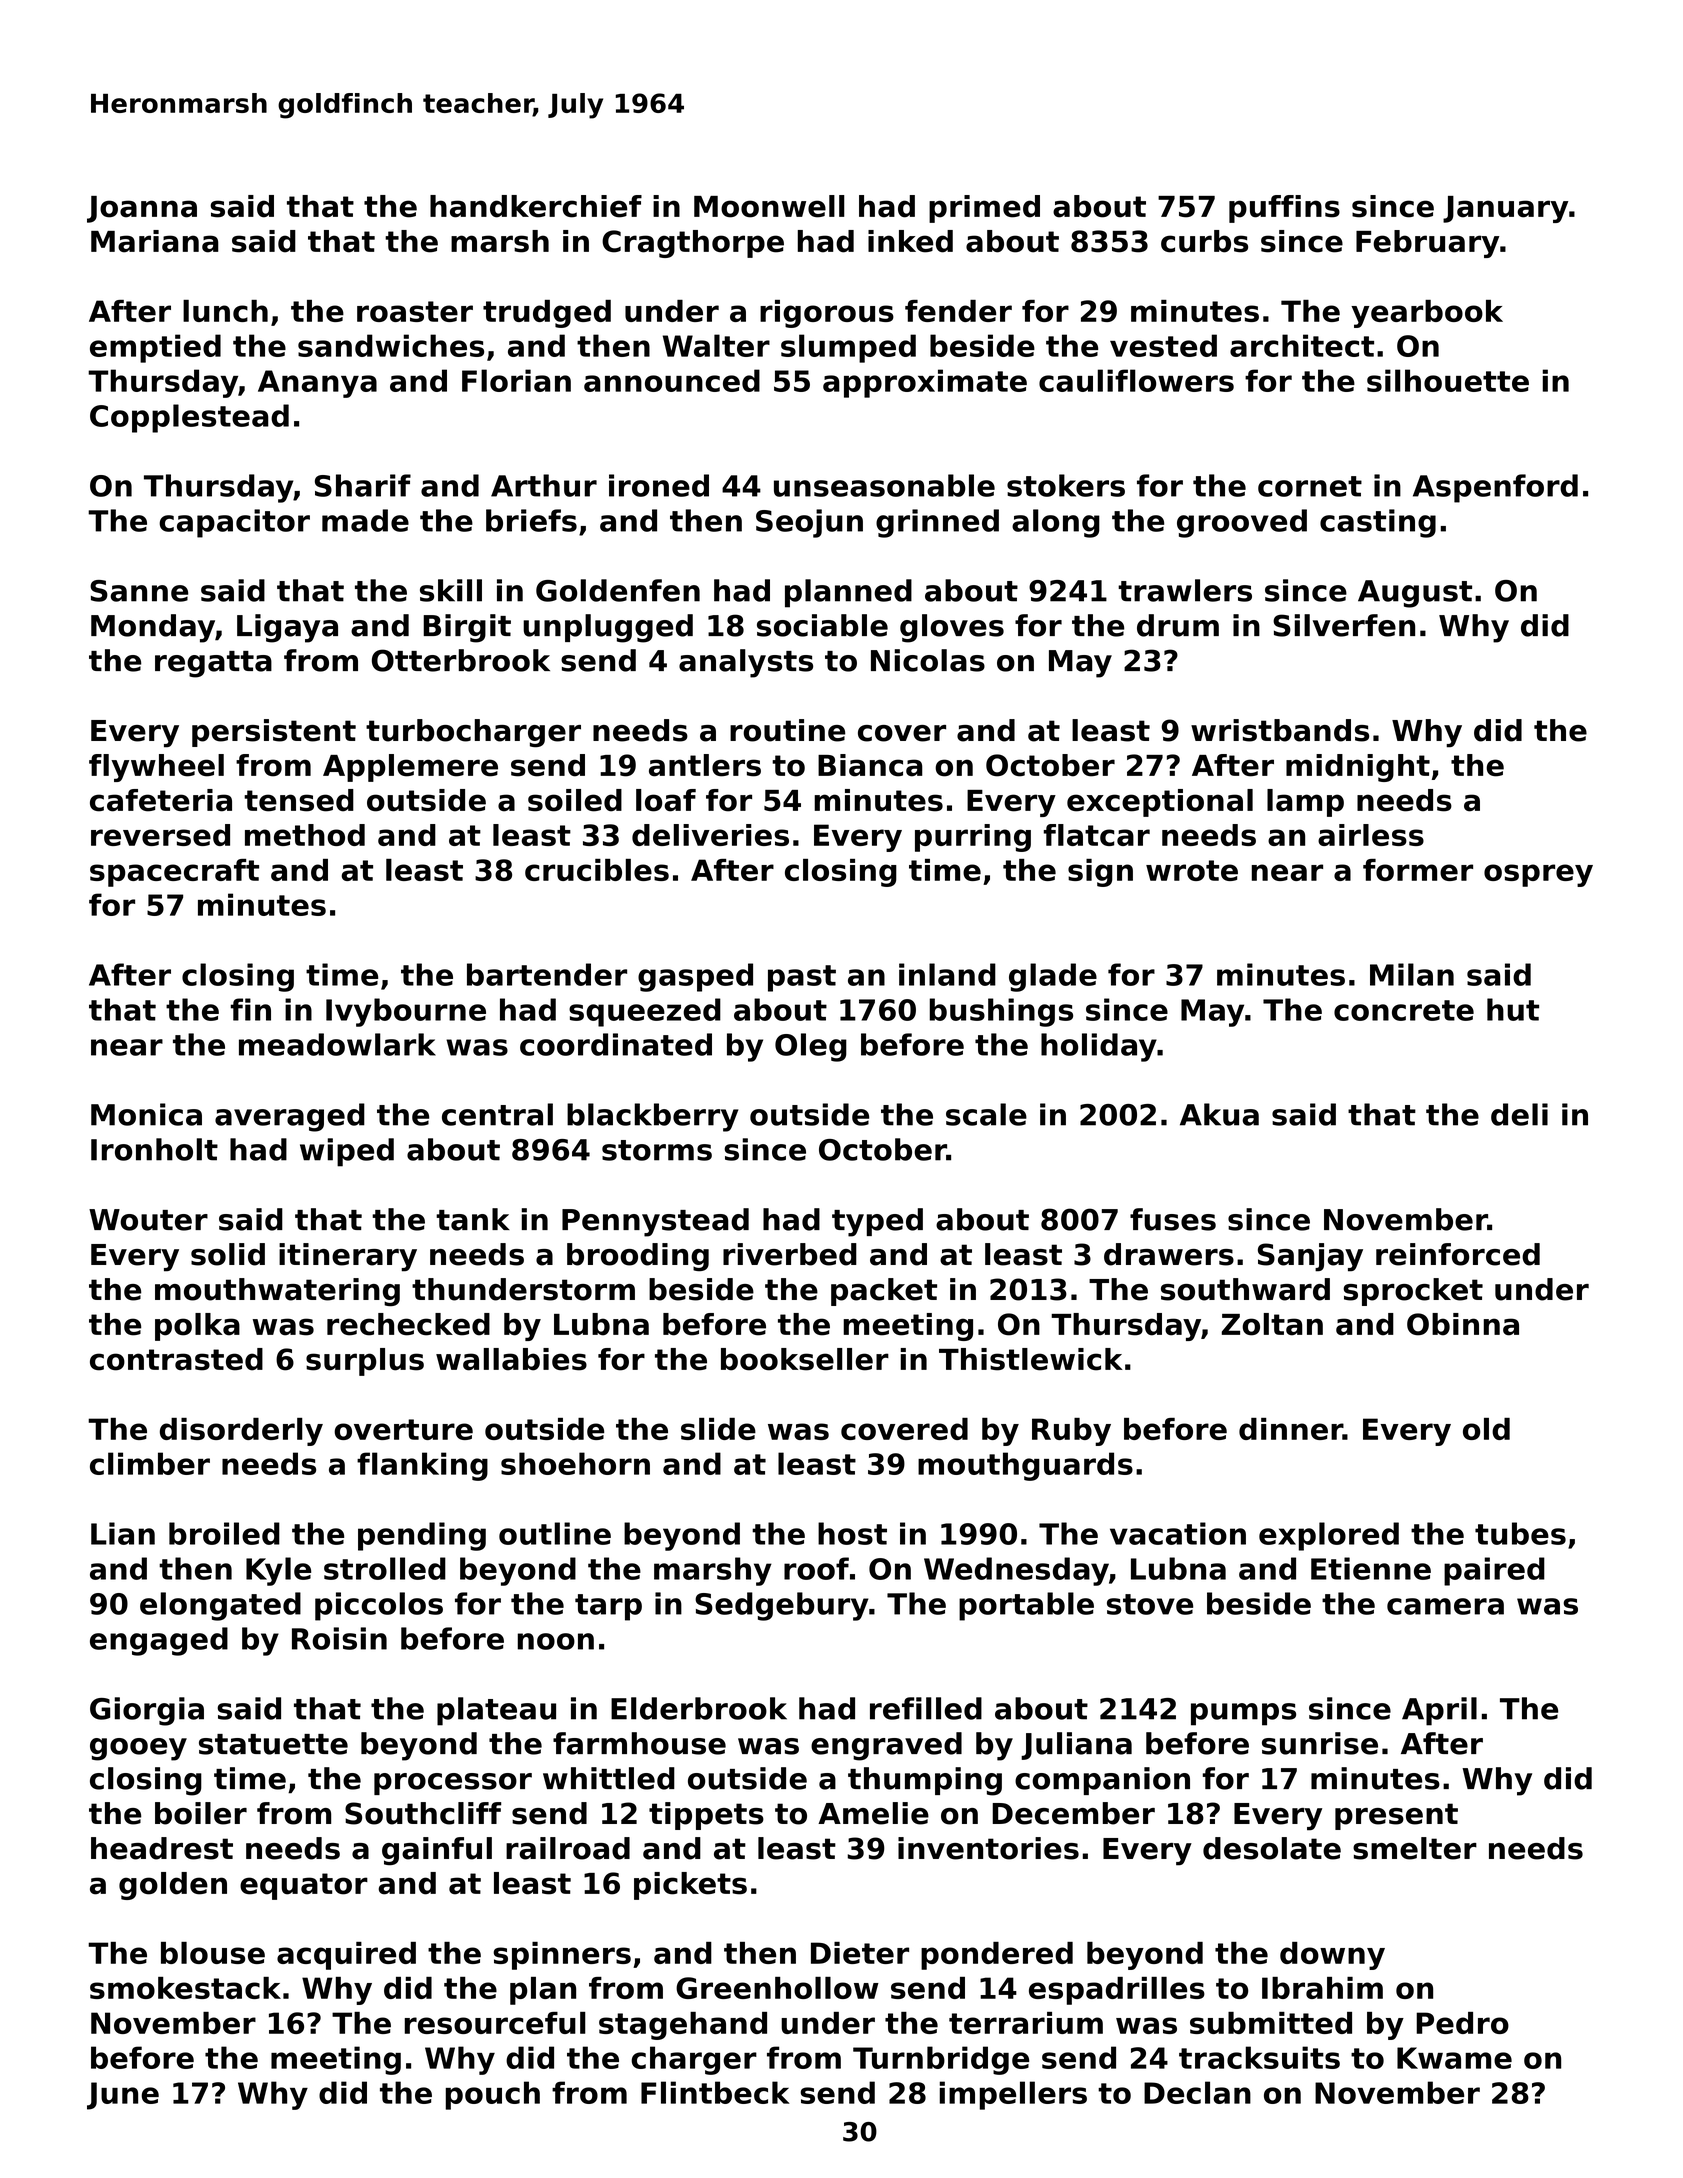 The height and width of the page is (2178, 1683). What do you see at coordinates (1413, 1292) in the page?
I see `sprocket` at bounding box center [1413, 1292].
